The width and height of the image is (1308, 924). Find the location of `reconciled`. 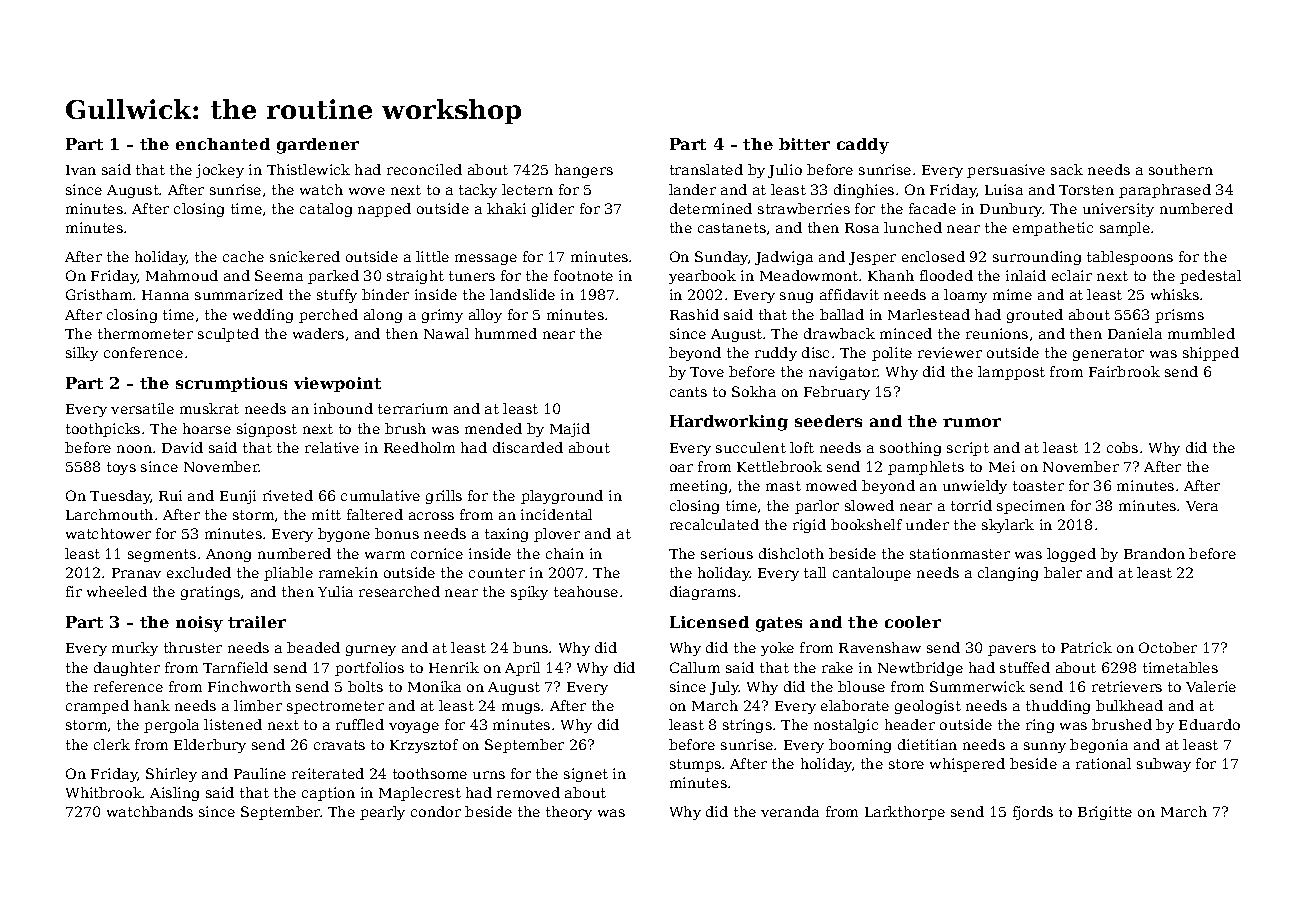

reconciled is located at coordinates (424, 169).
